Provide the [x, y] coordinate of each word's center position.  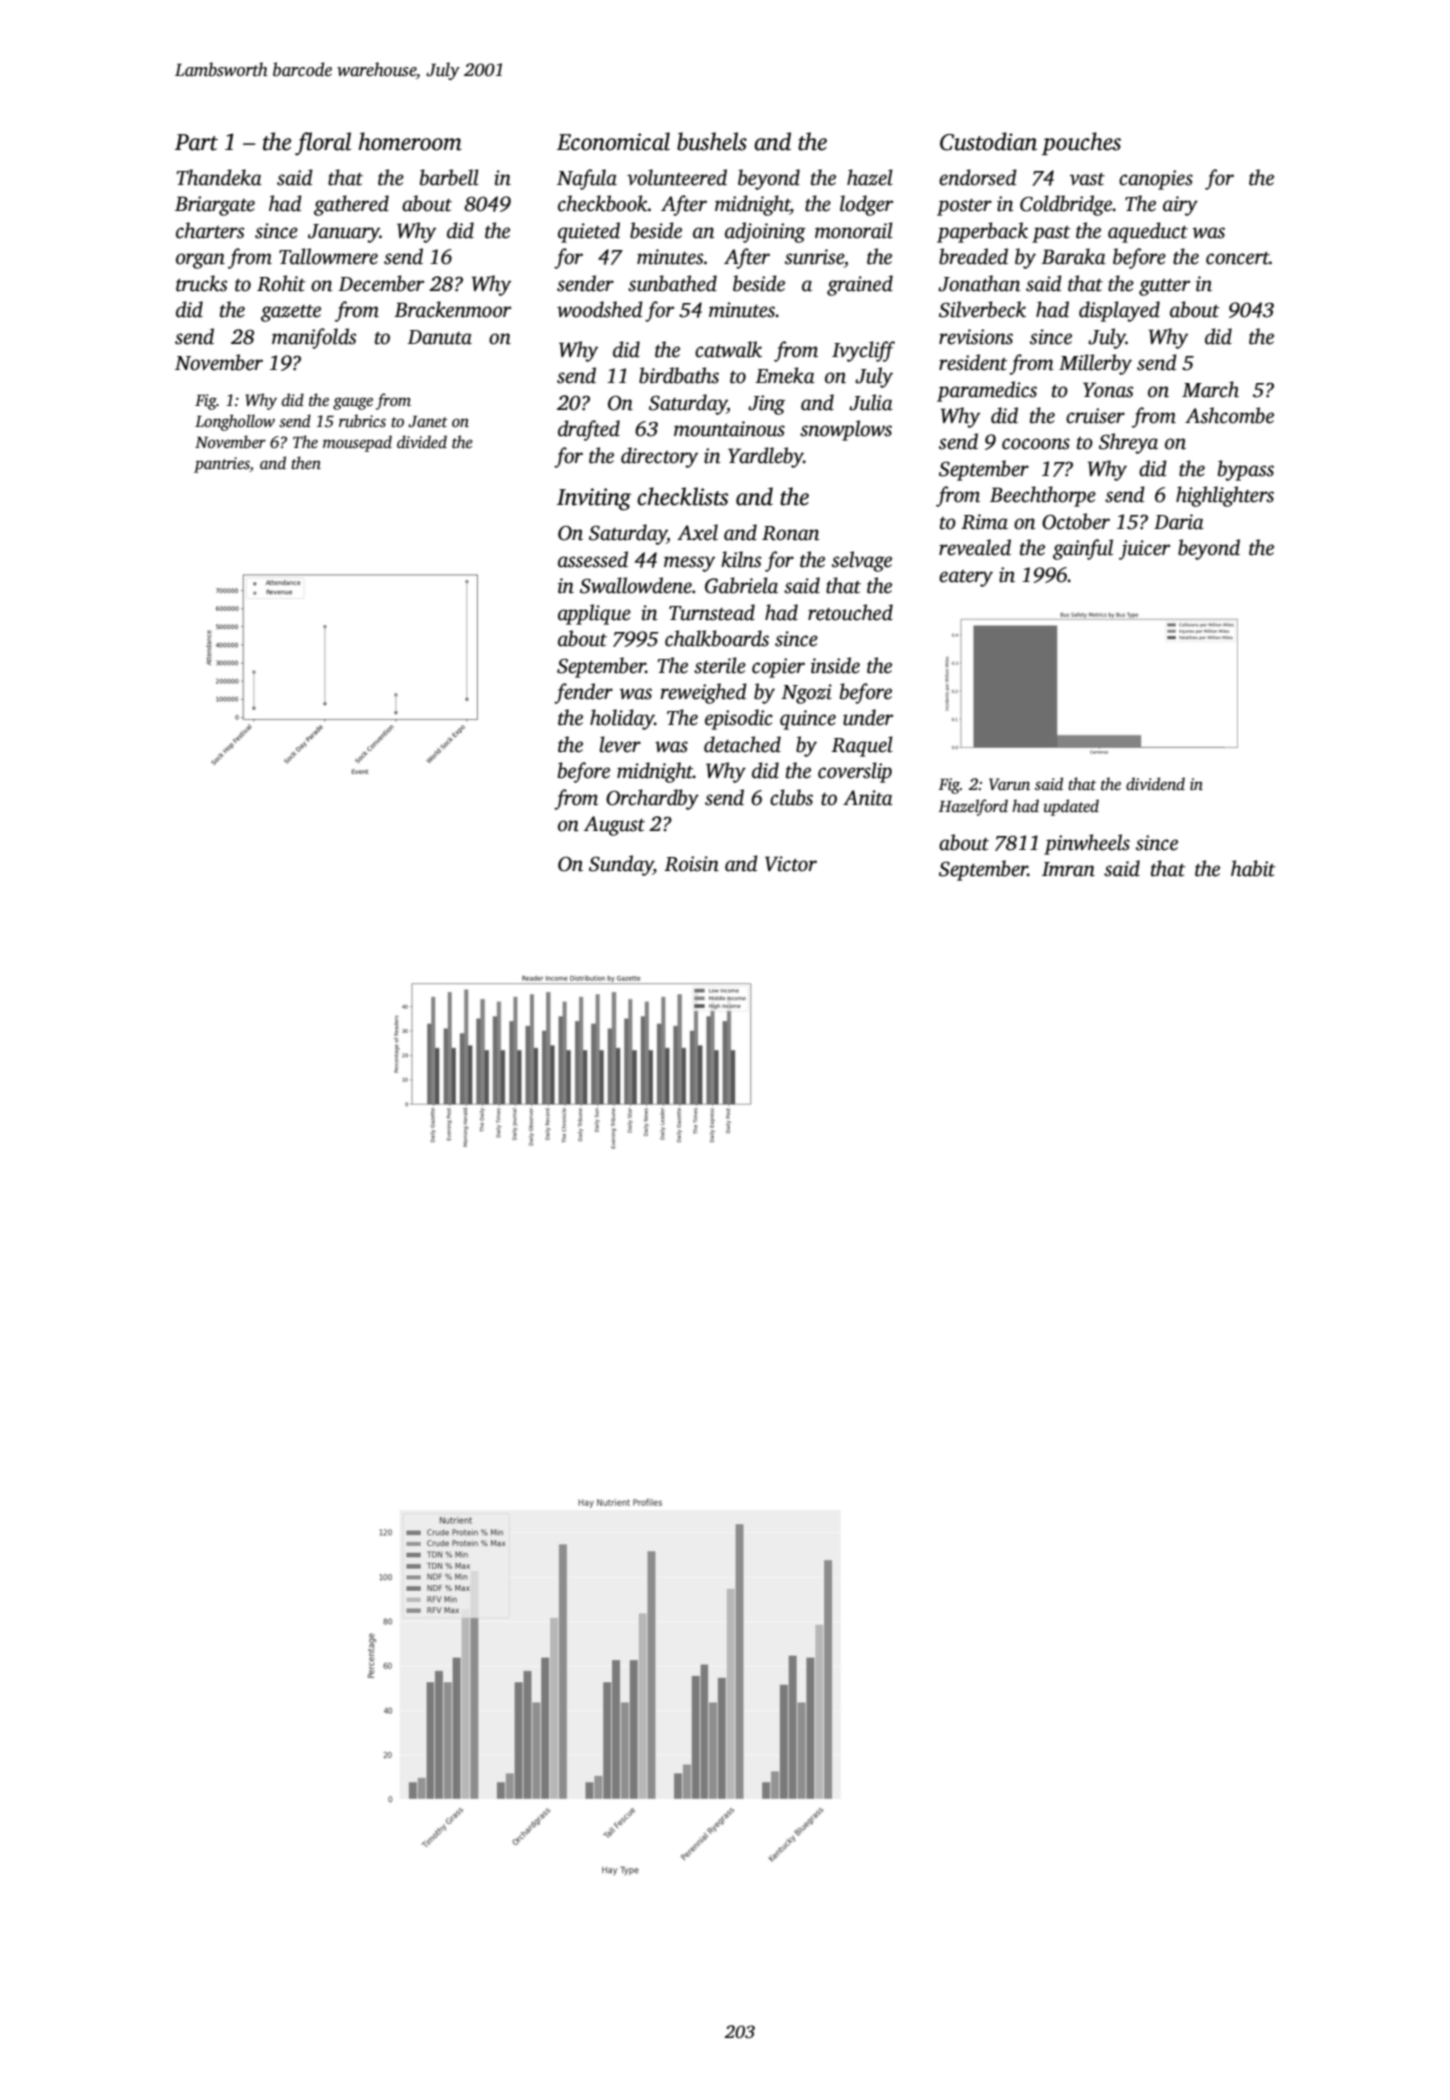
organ [200, 261]
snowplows [846, 430]
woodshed [600, 309]
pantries [222, 465]
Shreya [1128, 443]
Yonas [1108, 390]
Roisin [691, 864]
